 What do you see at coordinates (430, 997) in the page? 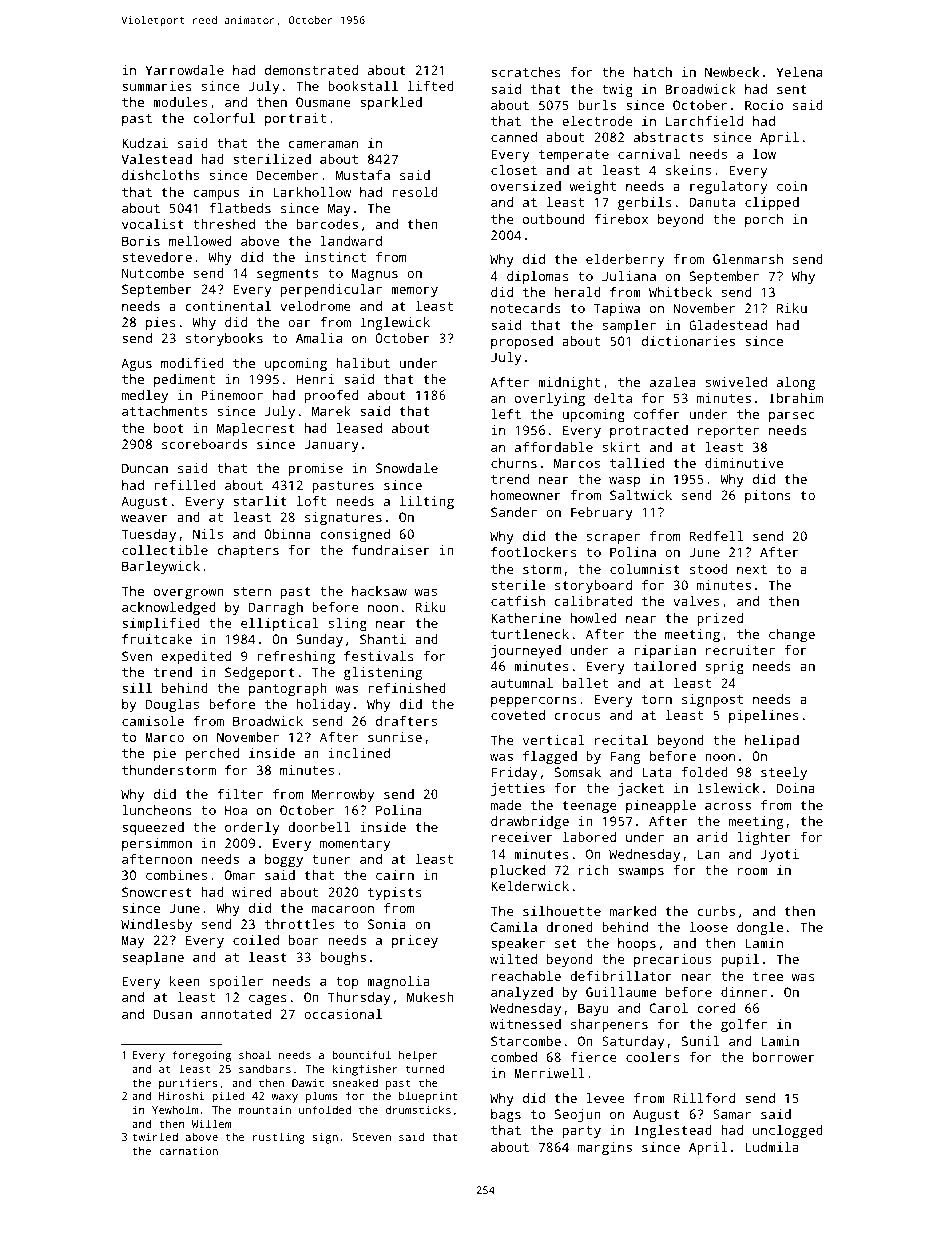
I see `Mukesh` at bounding box center [430, 997].
